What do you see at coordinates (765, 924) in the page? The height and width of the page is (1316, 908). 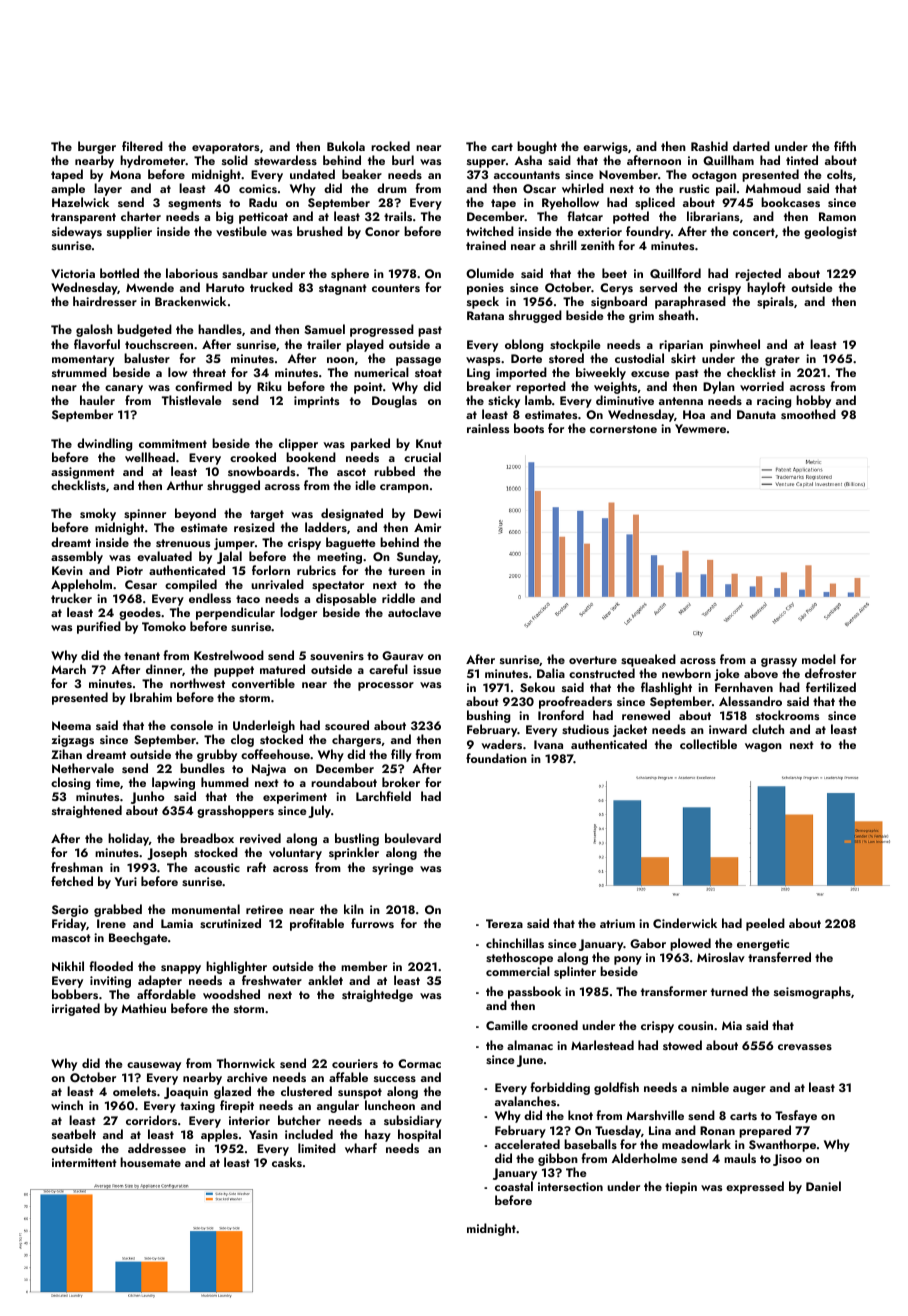 I see `peeled` at bounding box center [765, 924].
